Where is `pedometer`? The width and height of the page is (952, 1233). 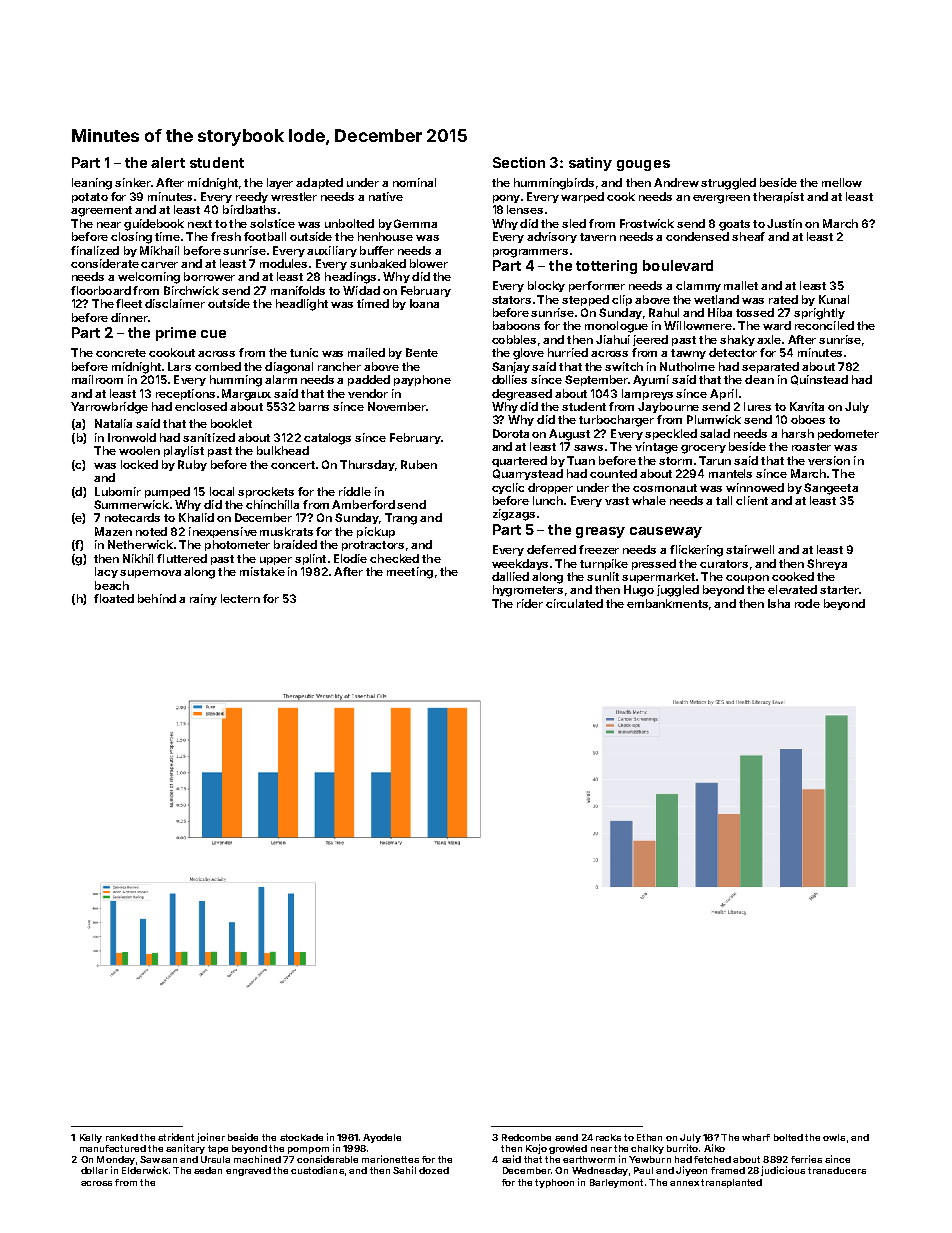 pedometer is located at coordinates (848, 434).
